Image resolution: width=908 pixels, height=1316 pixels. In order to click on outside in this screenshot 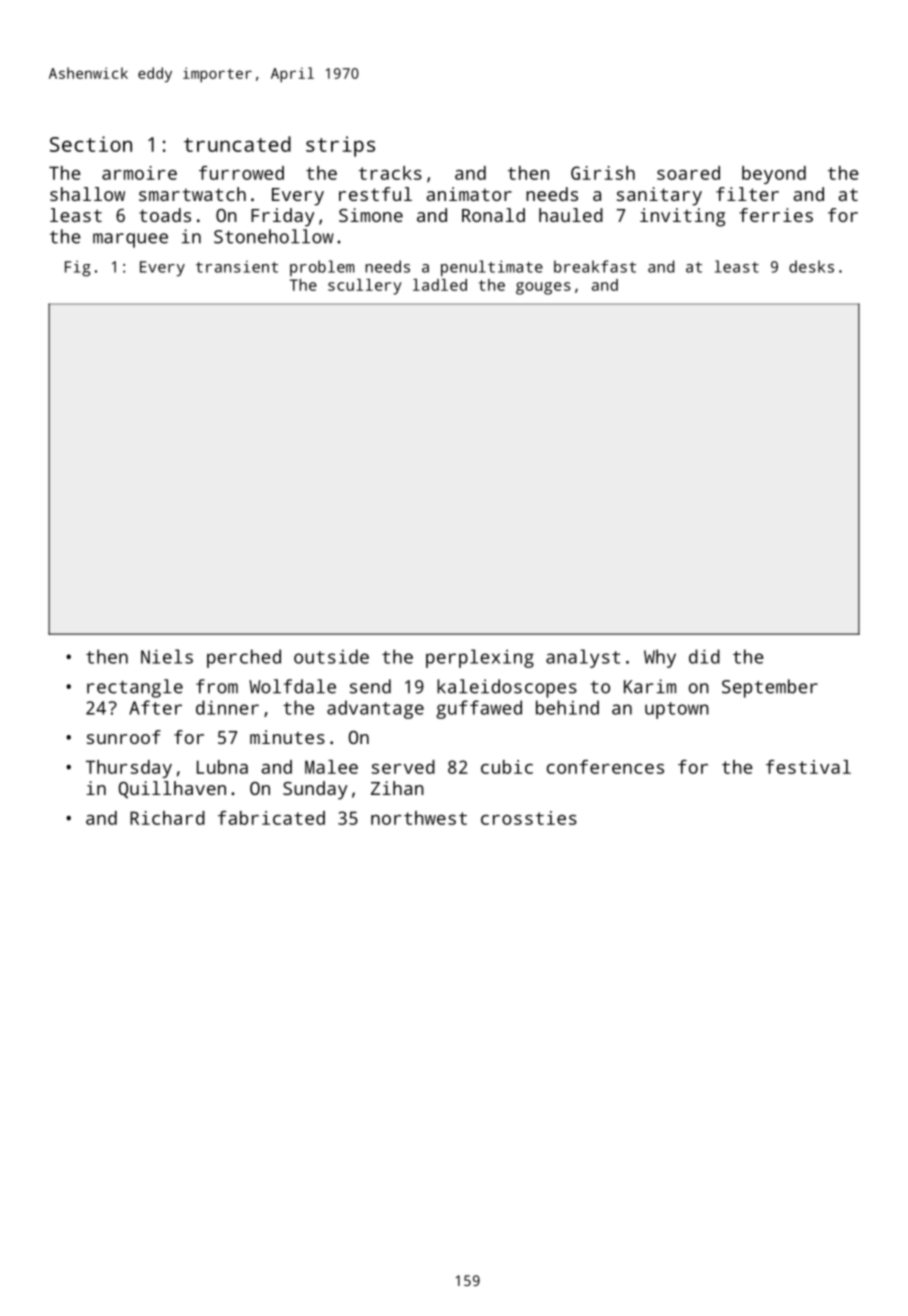, I will do `click(331, 656)`.
